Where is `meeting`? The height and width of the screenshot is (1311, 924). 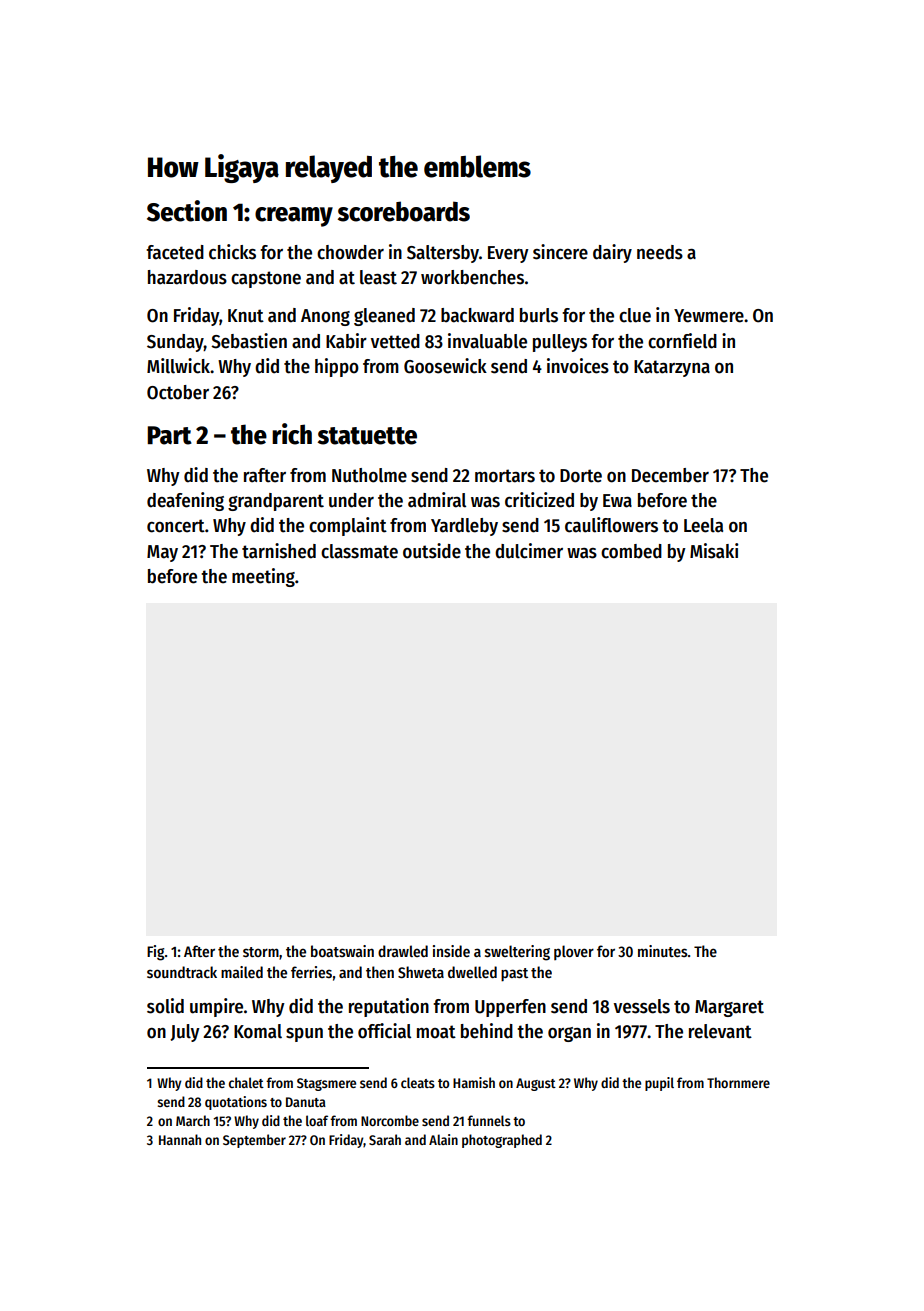 meeting is located at coordinates (263, 577).
